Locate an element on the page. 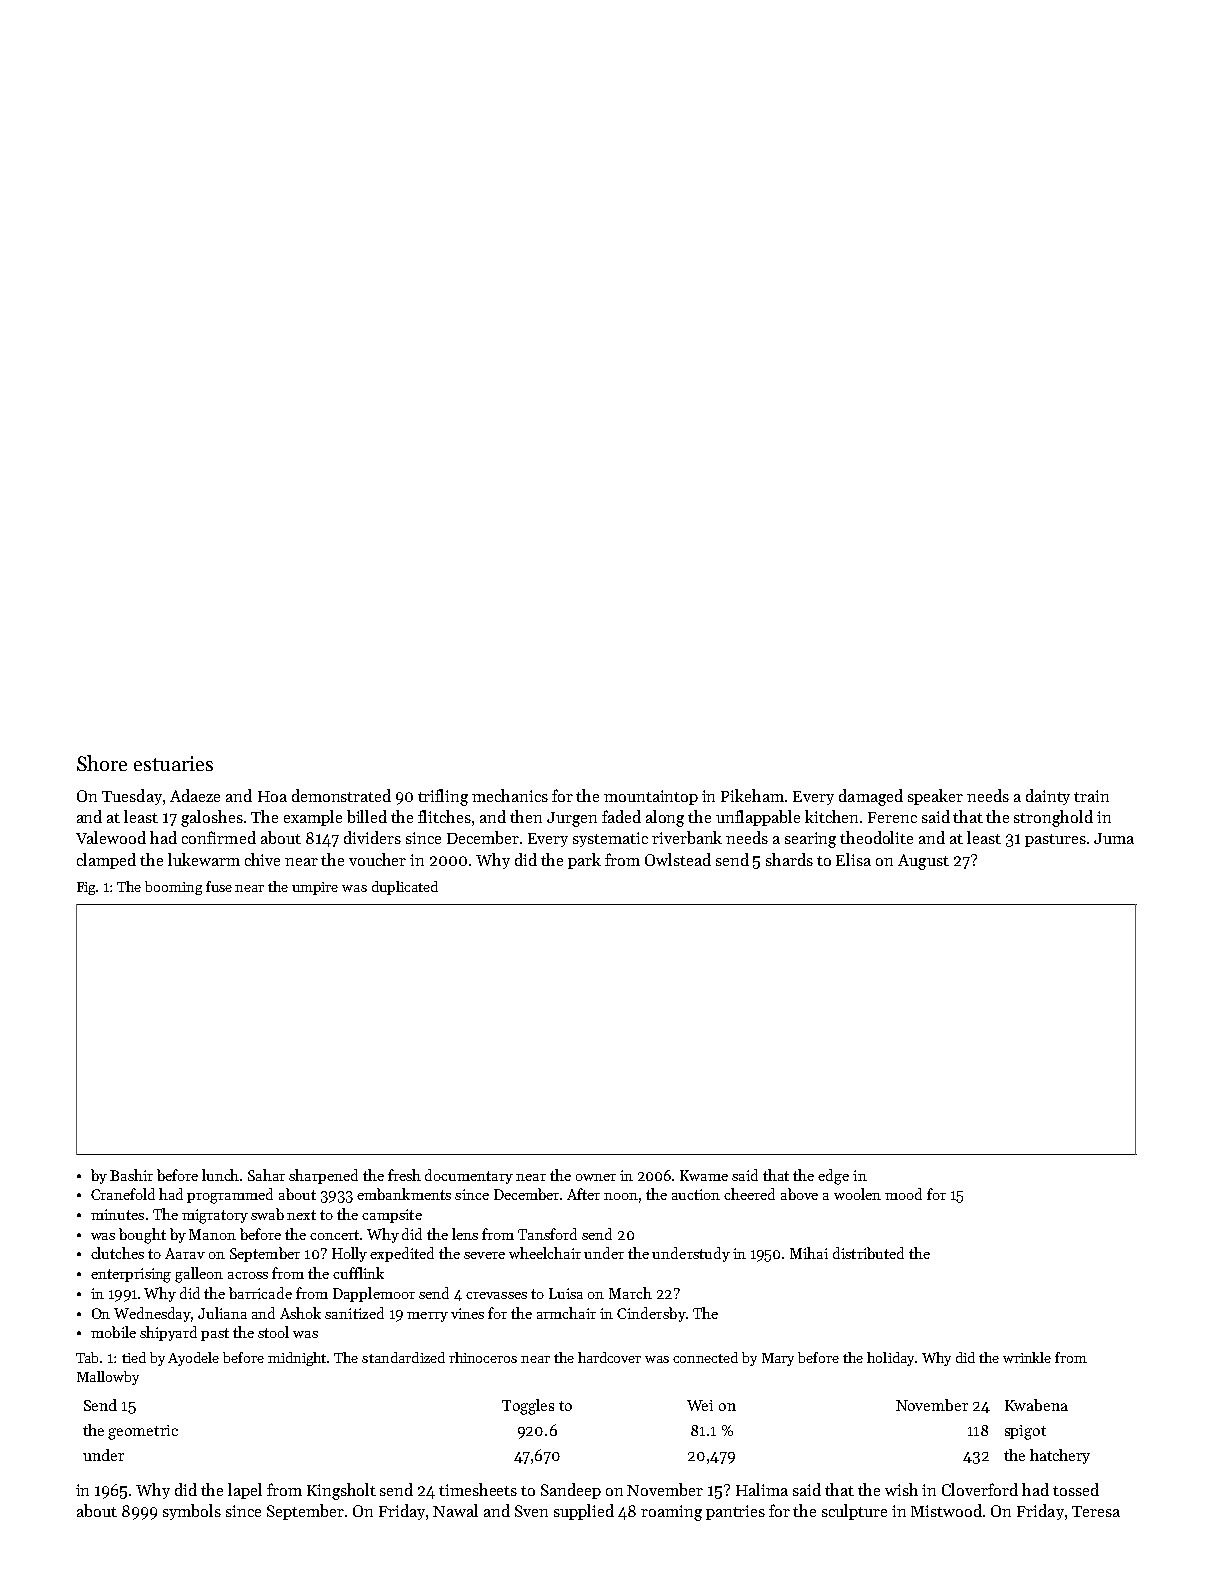 The image size is (1212, 1569). hatchery is located at coordinates (1060, 1456).
